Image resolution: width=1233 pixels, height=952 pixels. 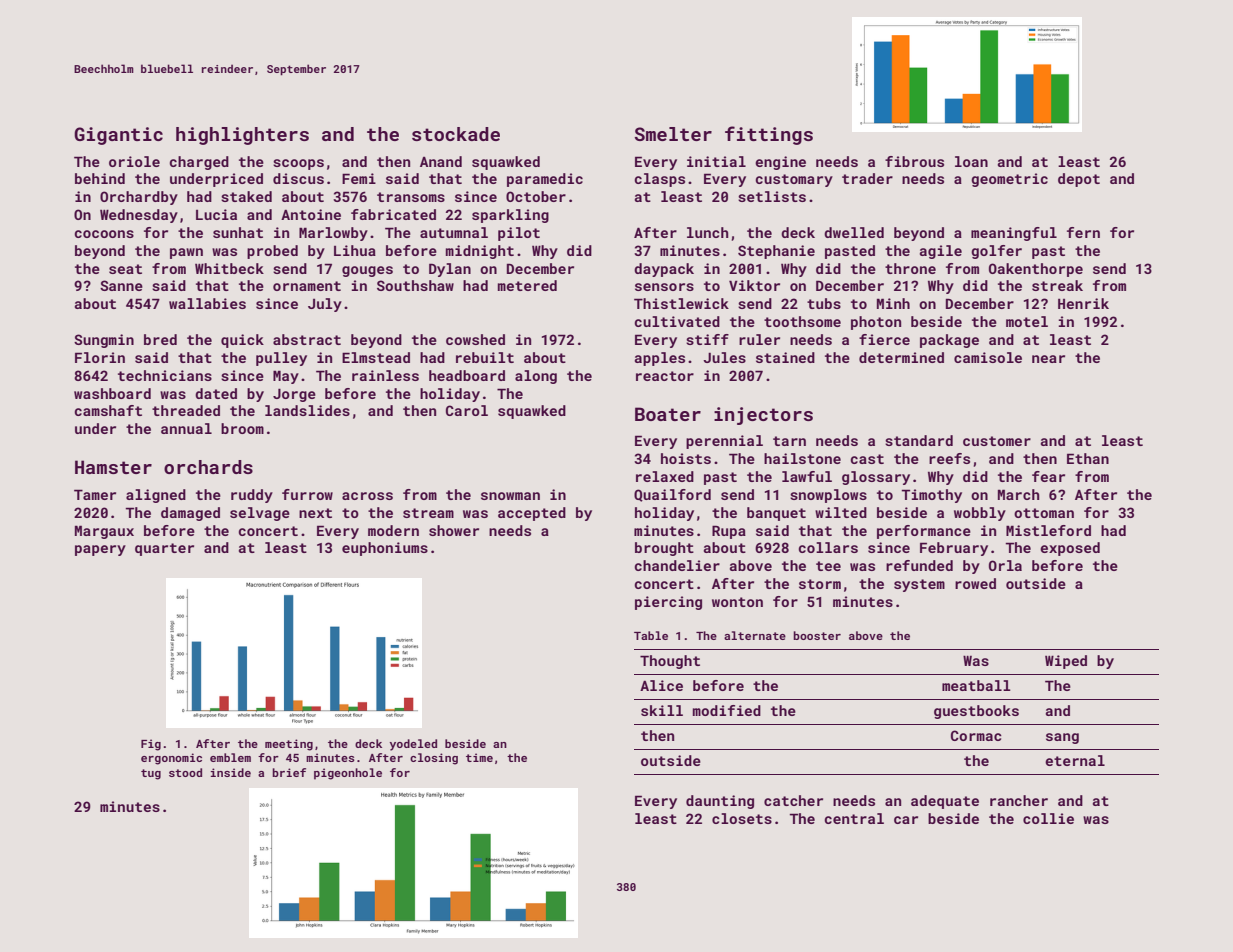 I want to click on lawful, so click(x=807, y=476).
